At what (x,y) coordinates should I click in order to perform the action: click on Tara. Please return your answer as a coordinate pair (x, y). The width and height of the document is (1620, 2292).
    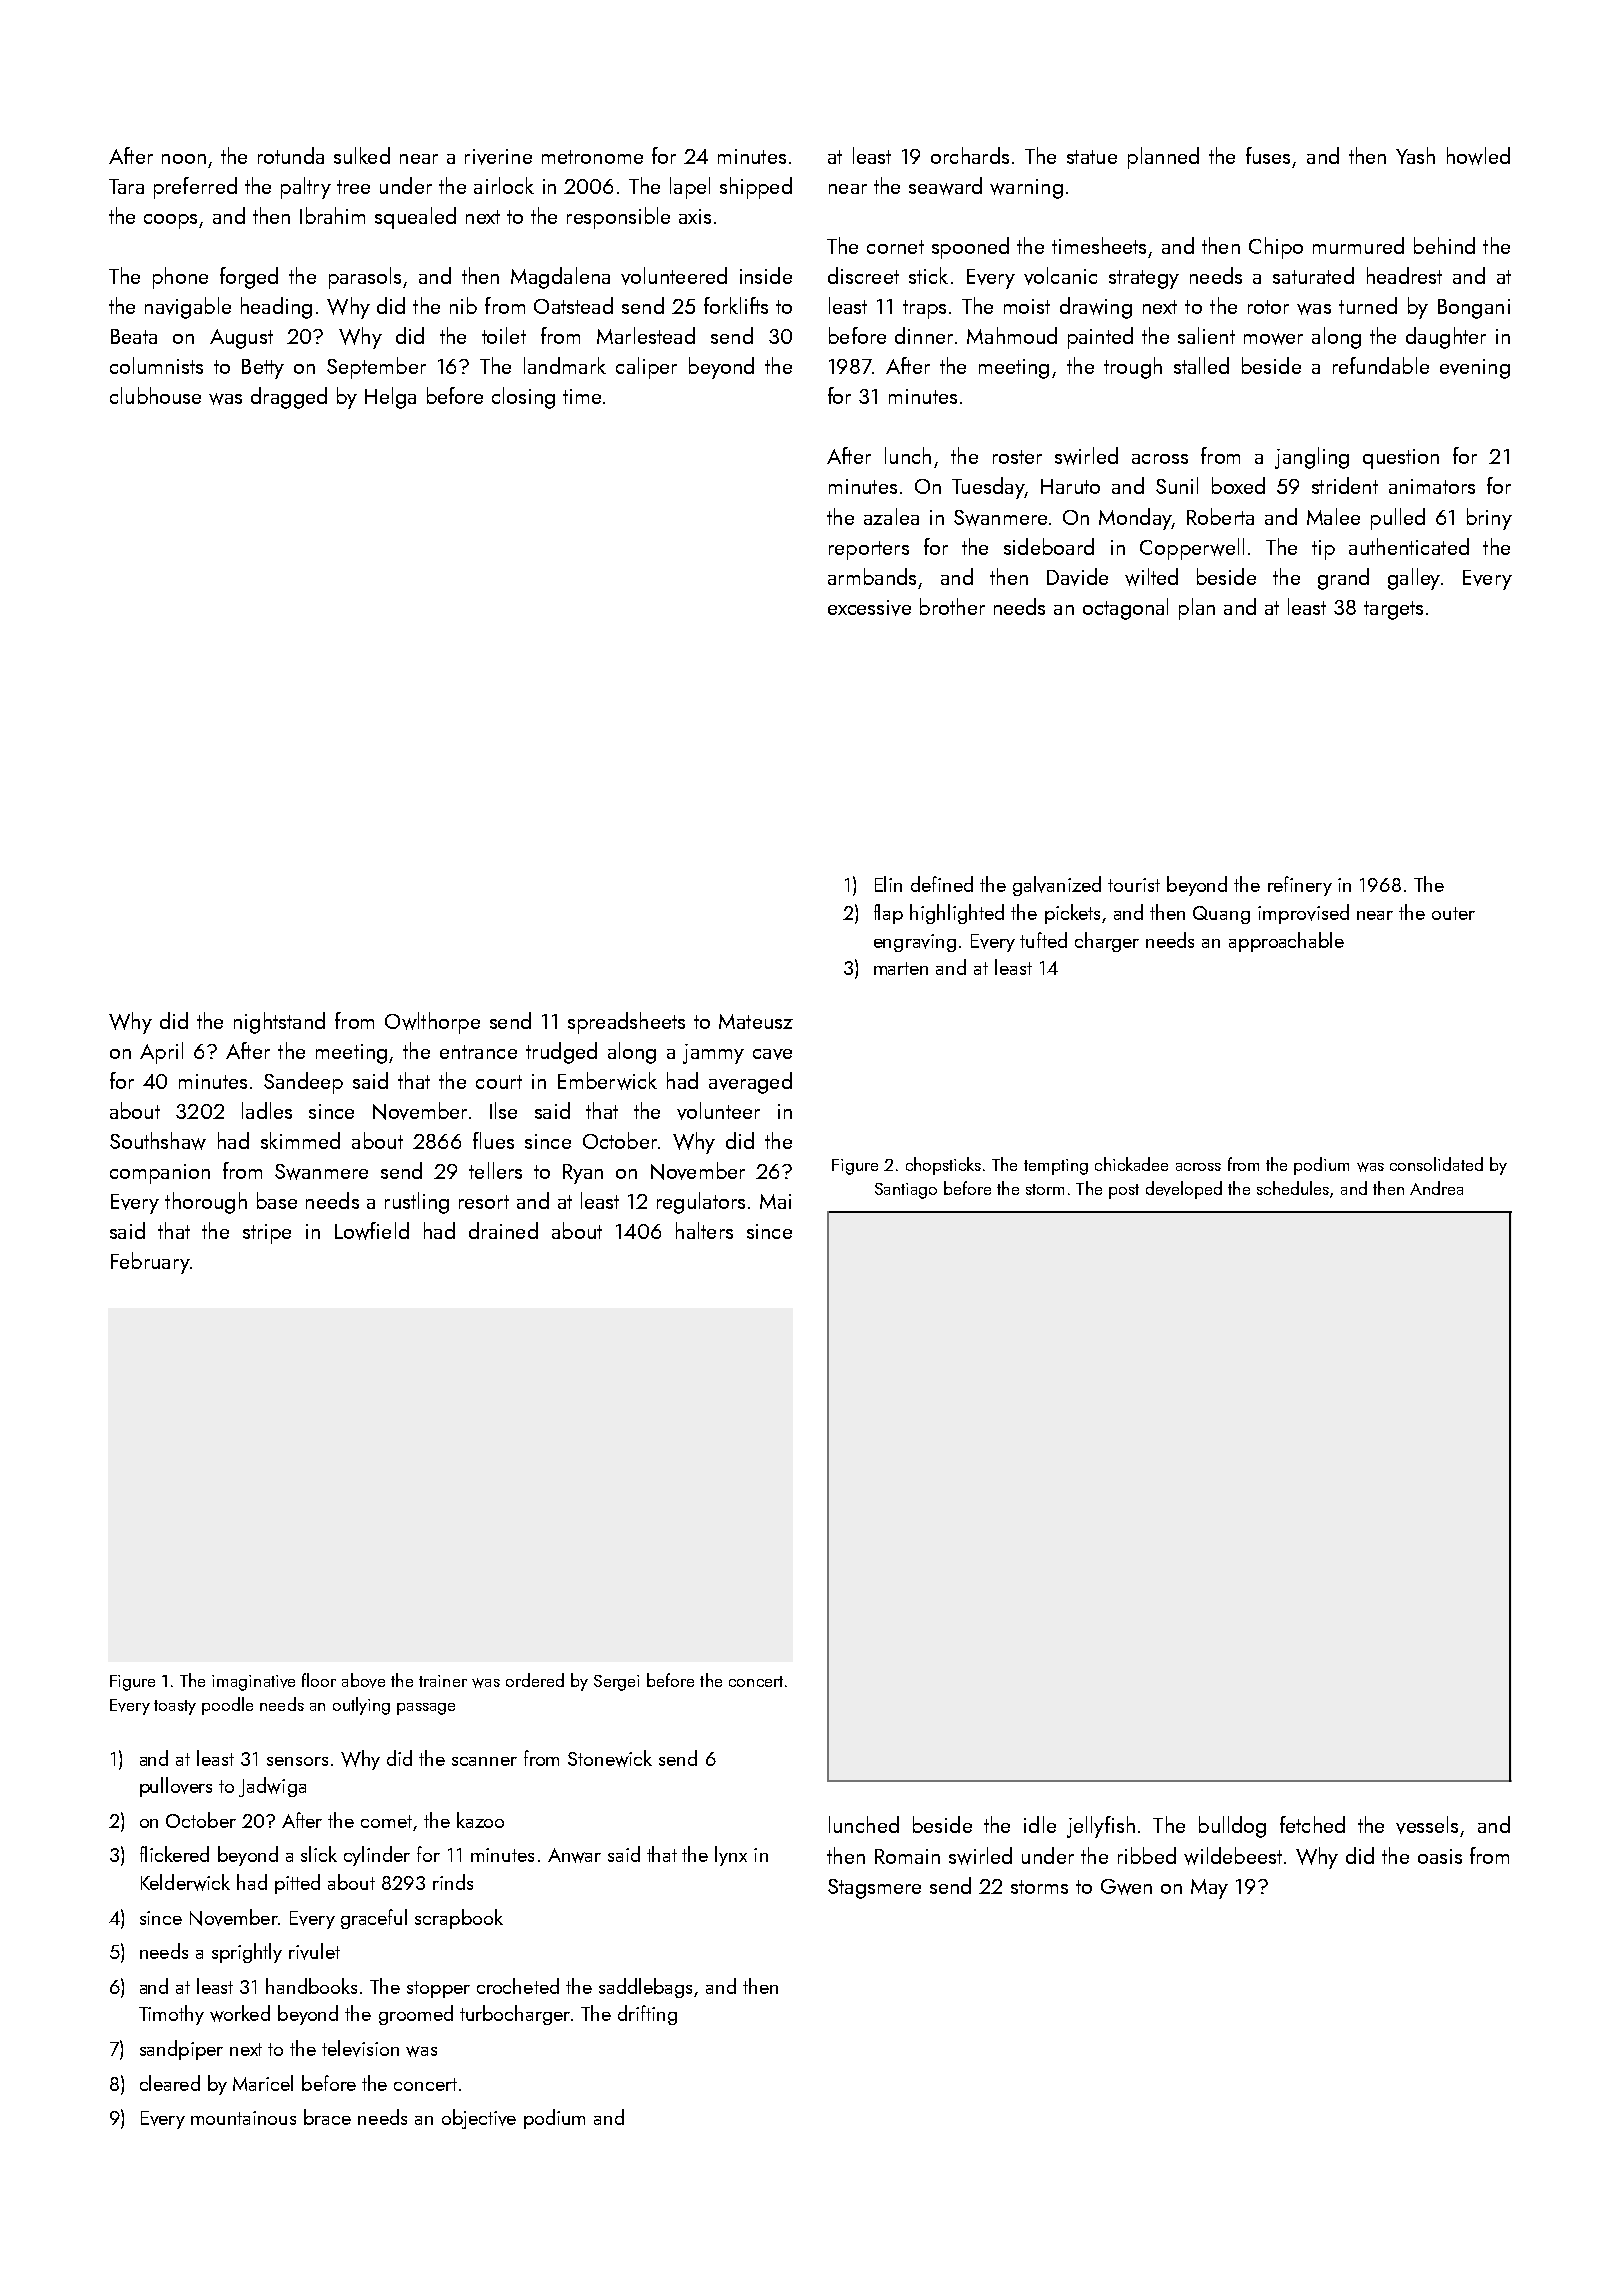
    Looking at the image, I should click on (126, 186).
